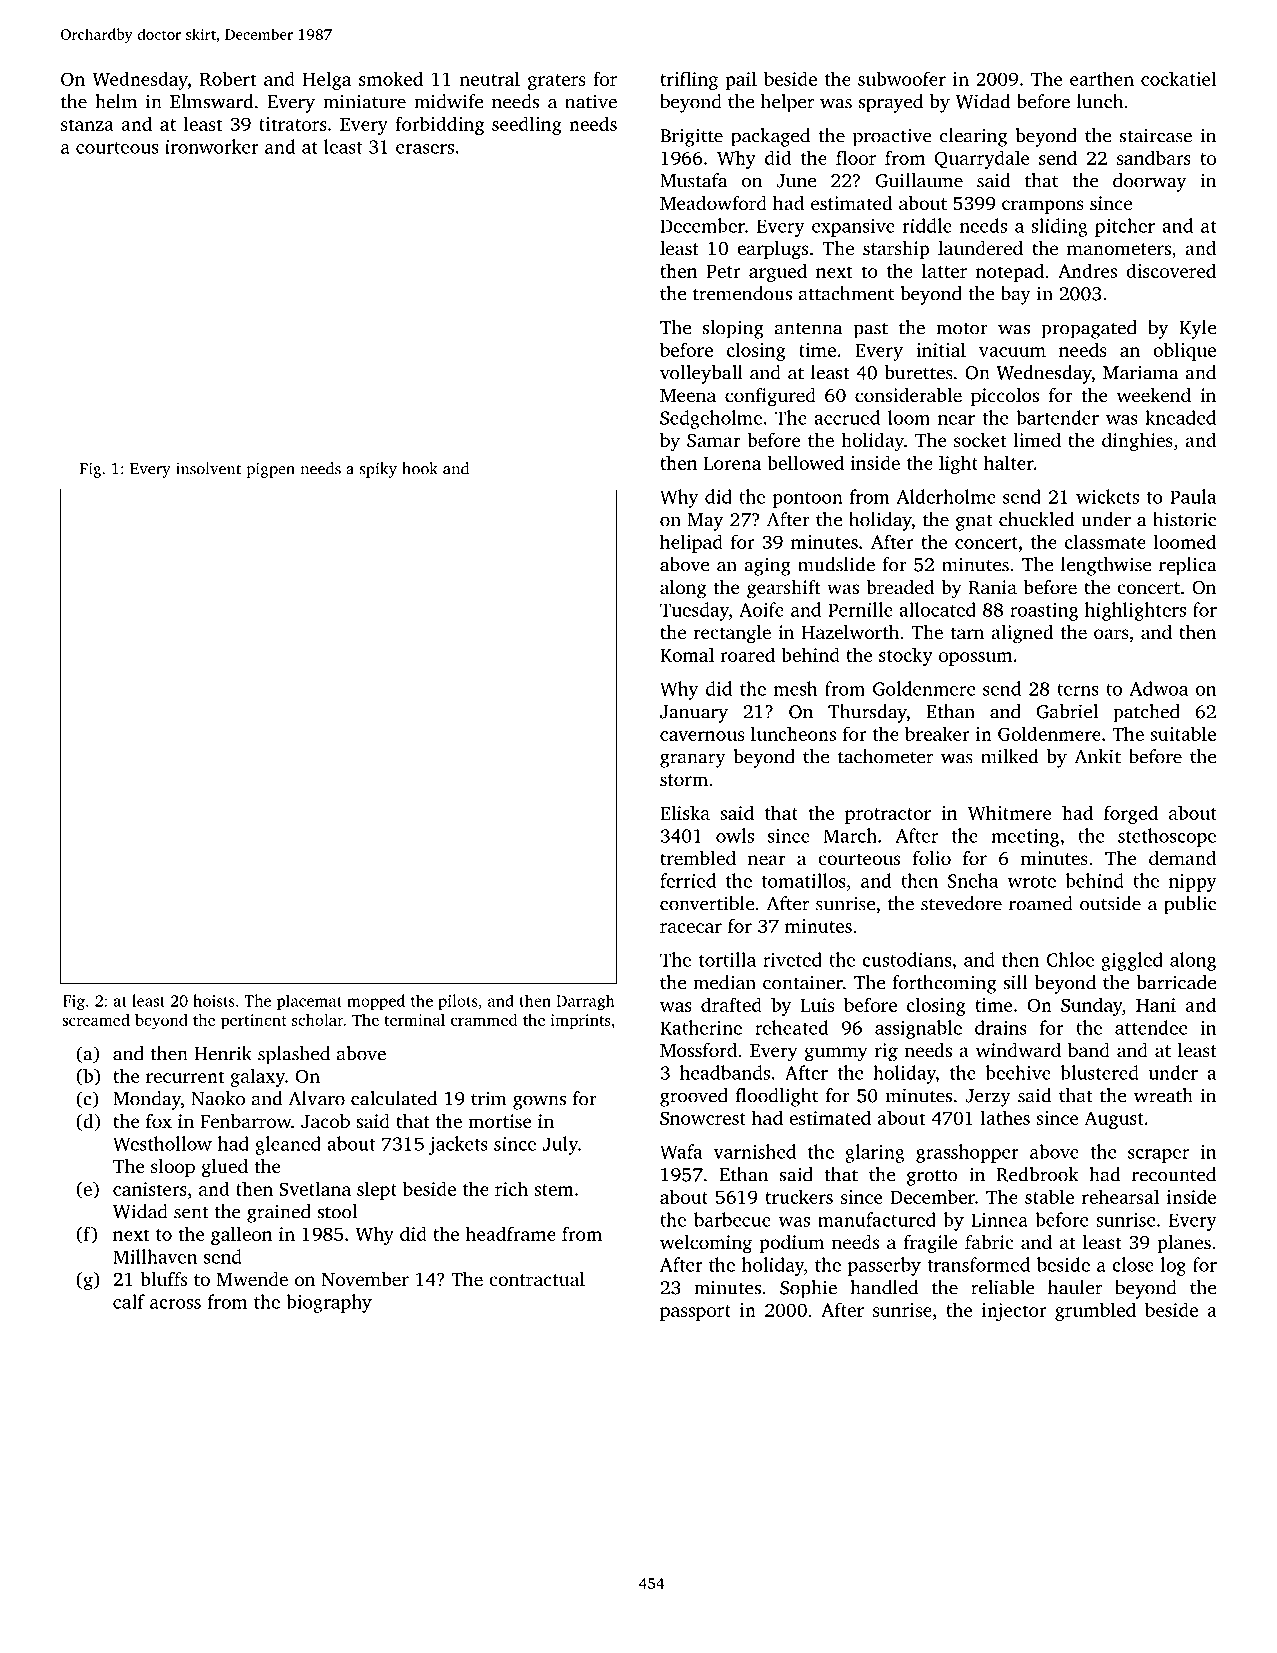  I want to click on cockatiel, so click(1178, 78).
